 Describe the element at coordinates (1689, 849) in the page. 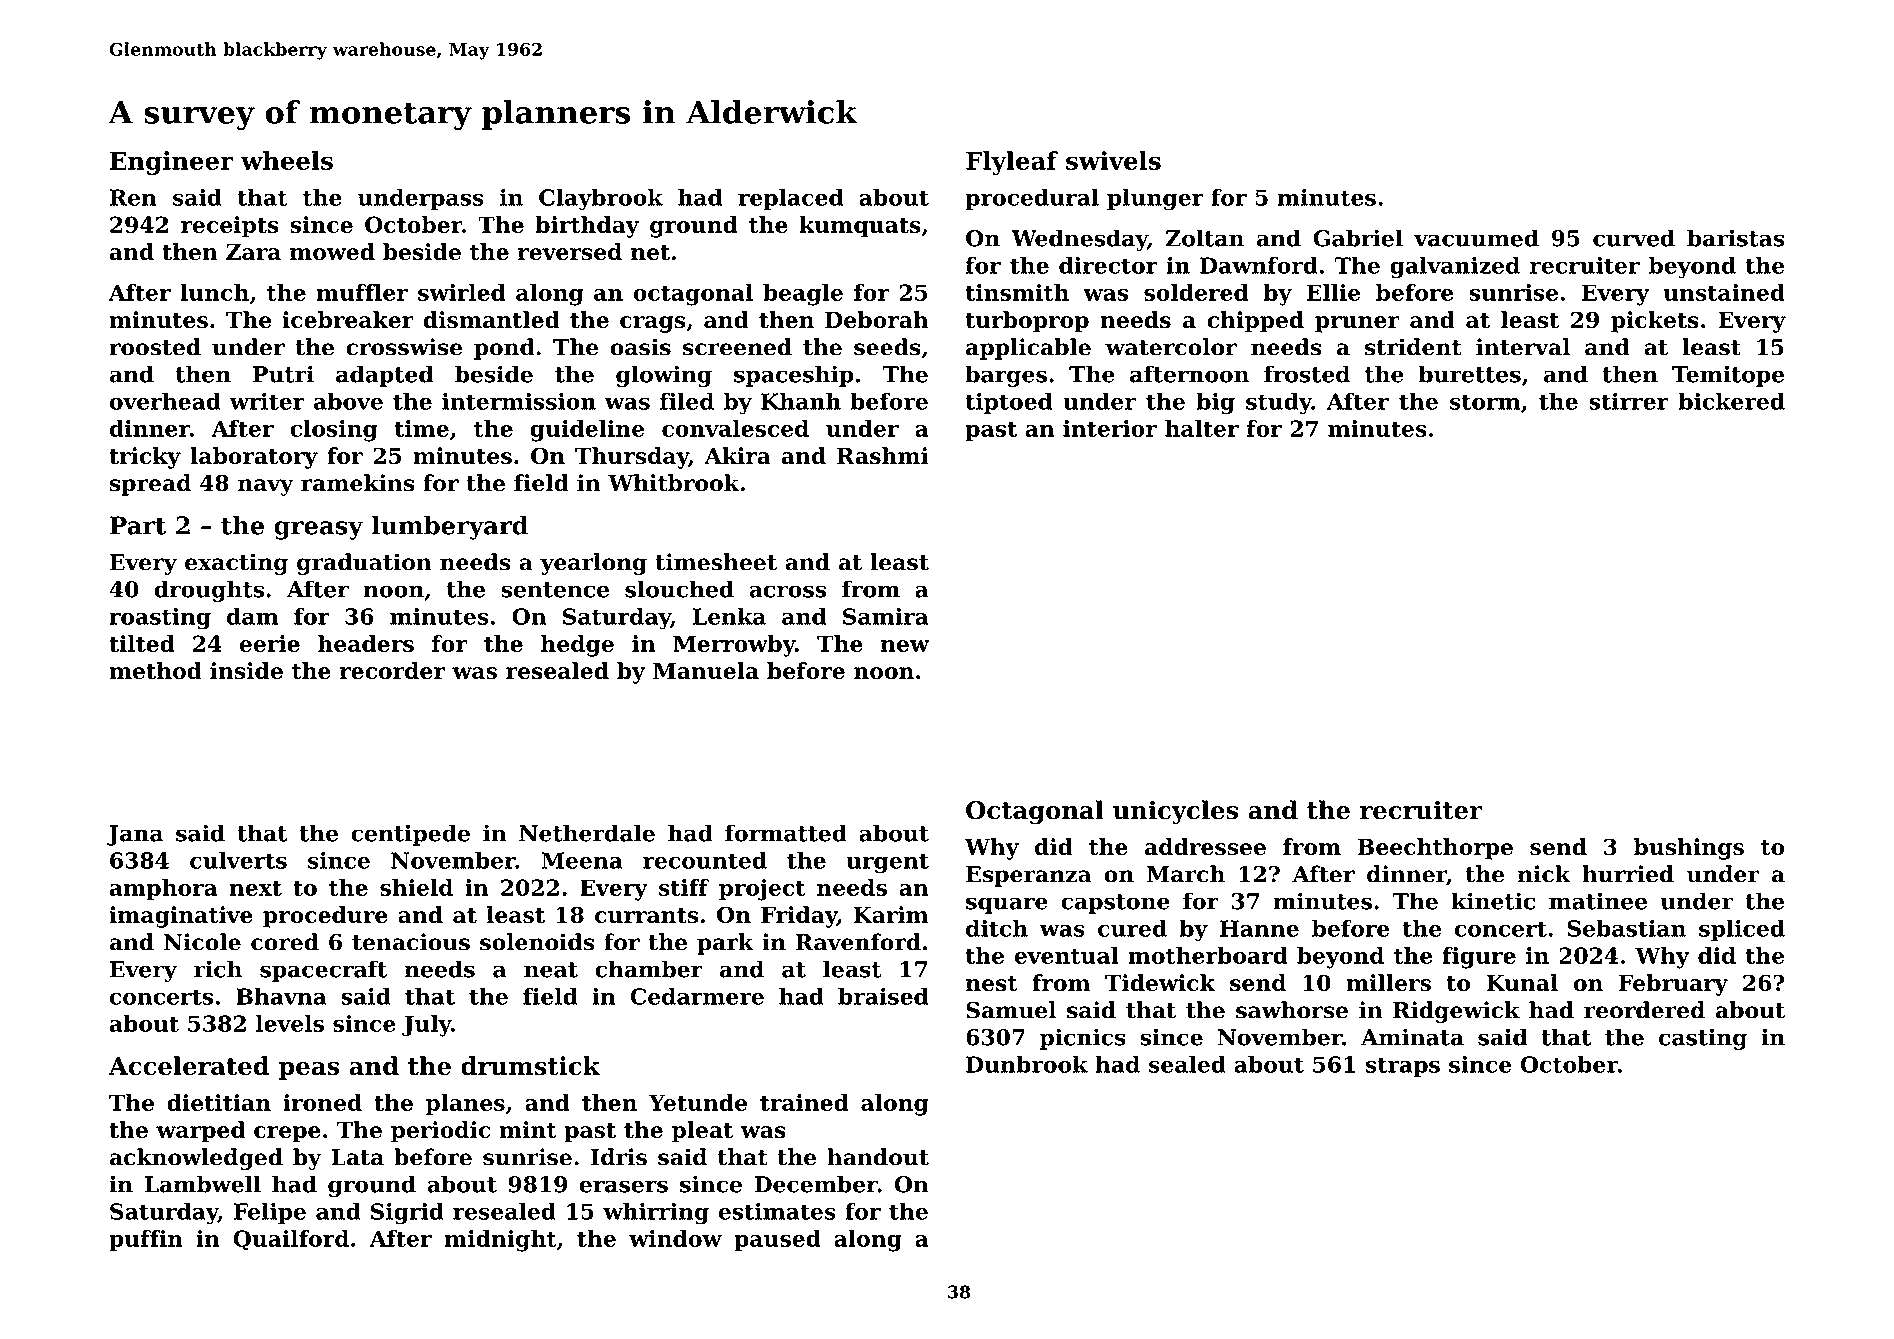

I see `bushings` at that location.
